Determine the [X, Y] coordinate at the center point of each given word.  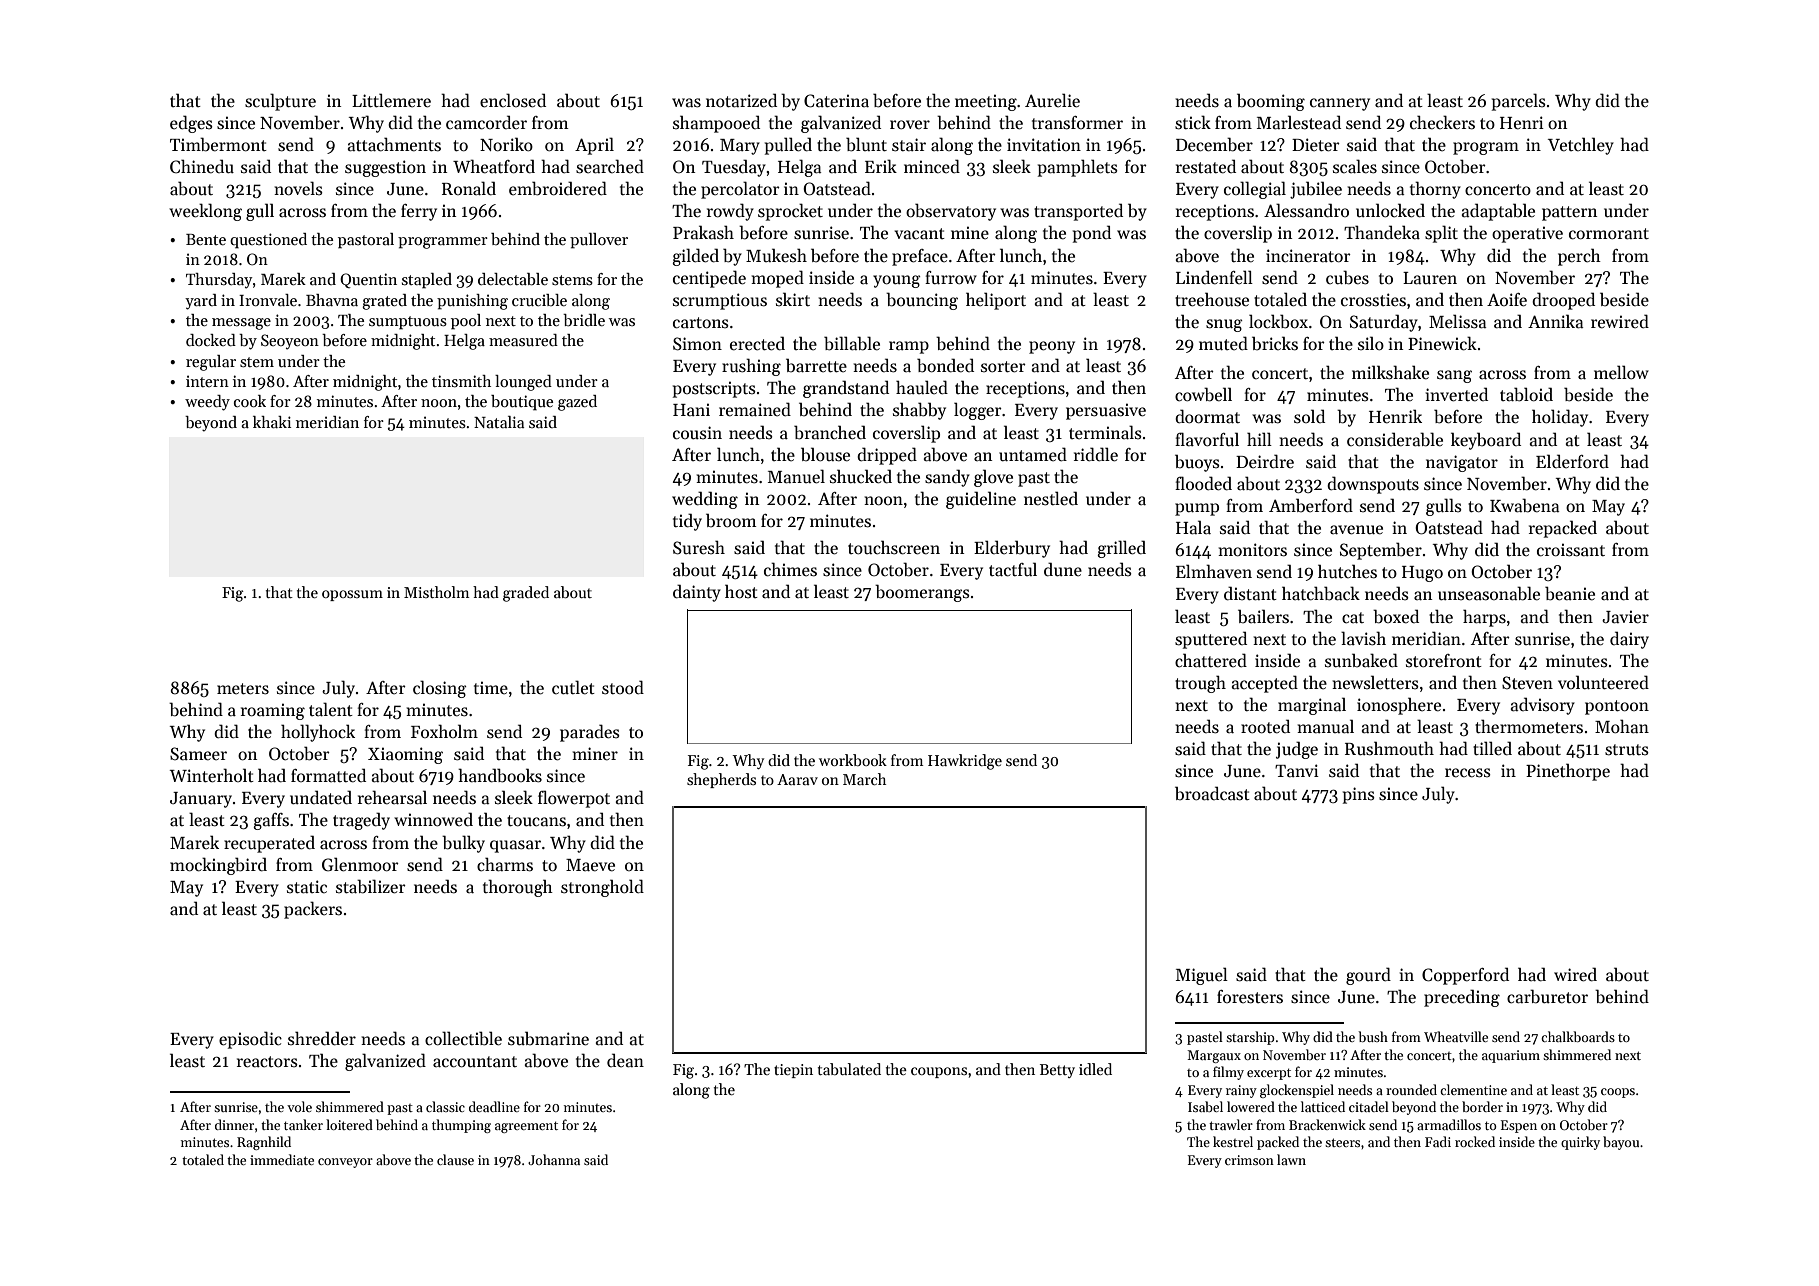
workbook [853, 760]
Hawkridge [965, 762]
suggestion [385, 168]
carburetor [1547, 996]
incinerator [1308, 256]
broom [731, 520]
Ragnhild [264, 1143]
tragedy [361, 821]
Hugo [1422, 574]
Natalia [499, 422]
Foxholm [444, 731]
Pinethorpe [1568, 772]
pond [1092, 234]
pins [1359, 795]
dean [625, 1060]
